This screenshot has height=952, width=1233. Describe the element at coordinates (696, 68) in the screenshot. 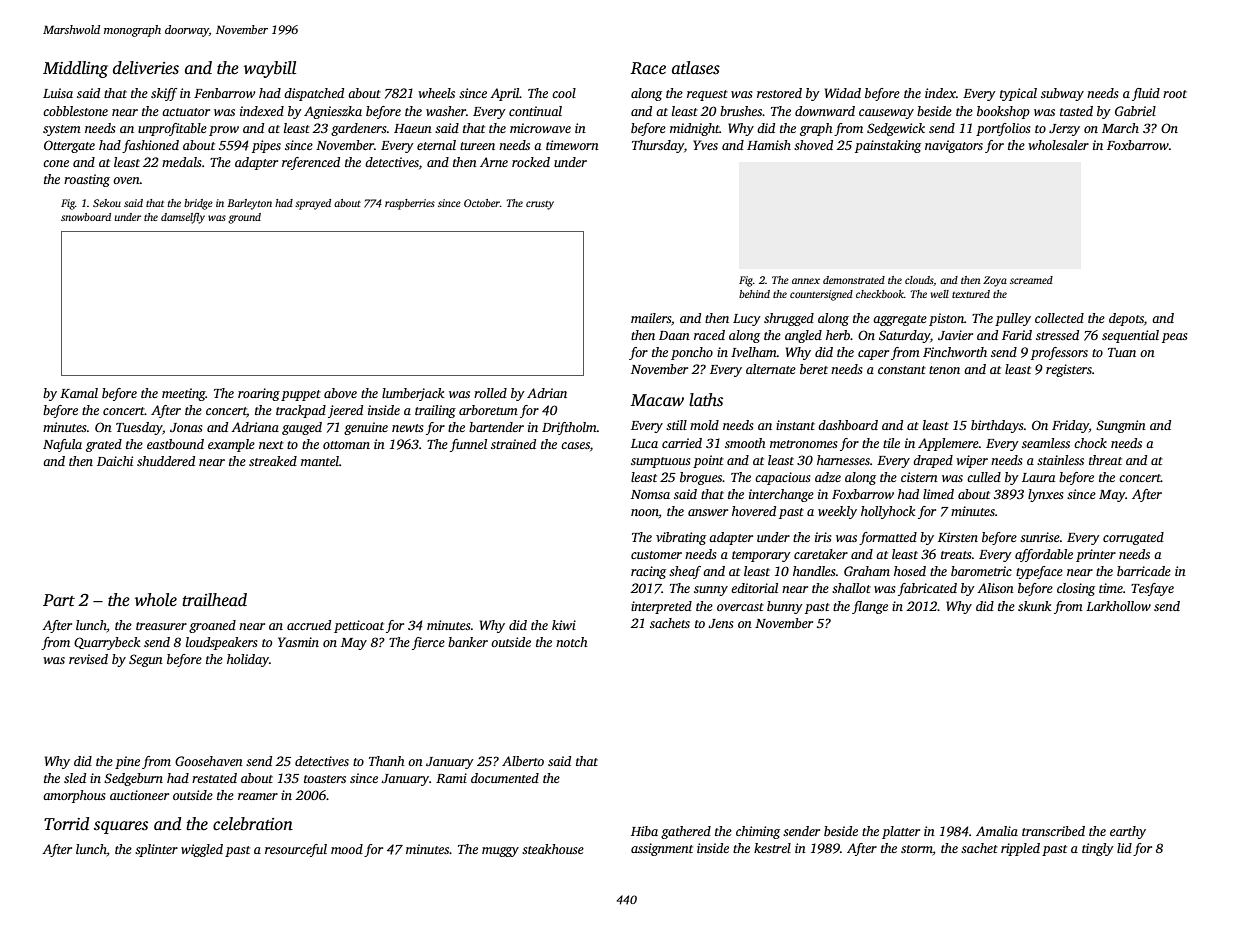

I see `atlases` at that location.
